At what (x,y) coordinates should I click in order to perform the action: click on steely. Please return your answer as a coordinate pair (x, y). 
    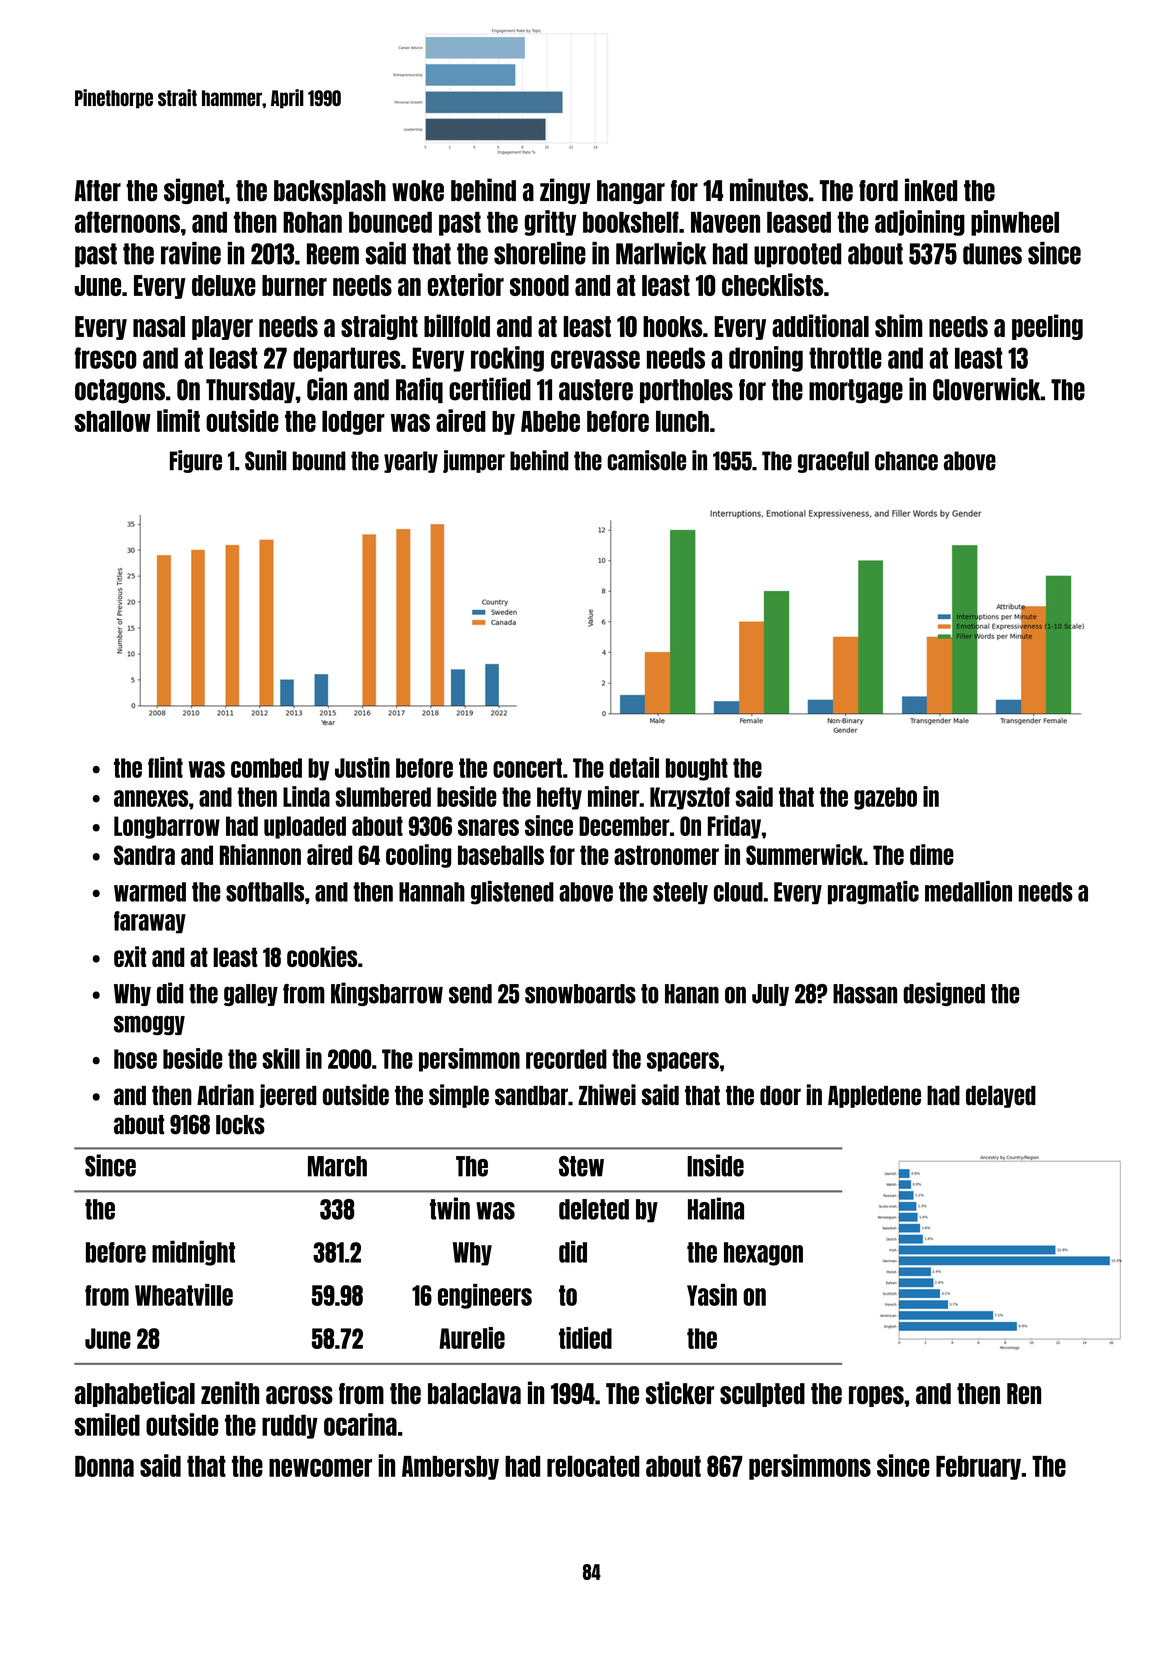
    Looking at the image, I should click on (680, 893).
